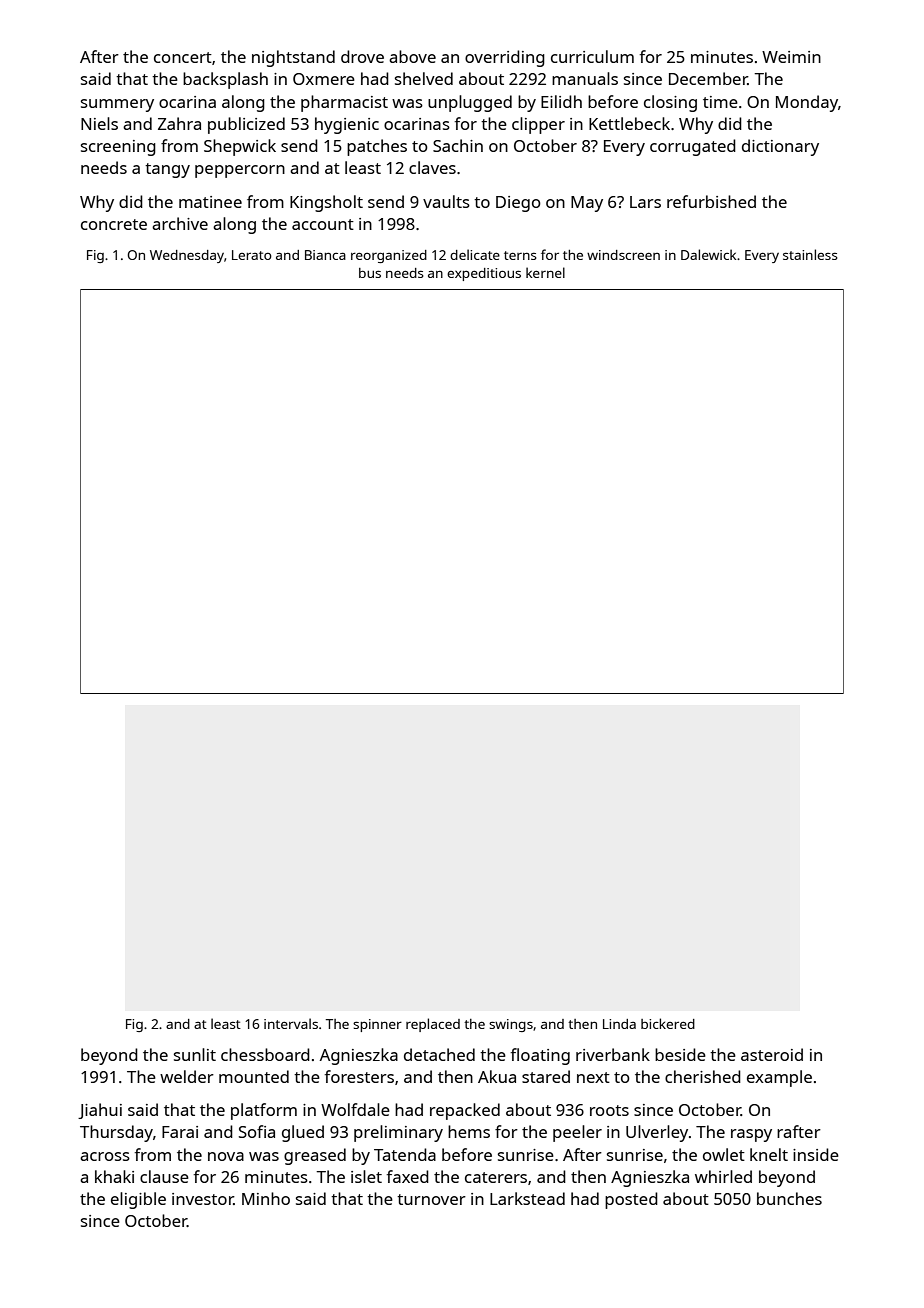  What do you see at coordinates (266, 1198) in the document?
I see `Minho` at bounding box center [266, 1198].
